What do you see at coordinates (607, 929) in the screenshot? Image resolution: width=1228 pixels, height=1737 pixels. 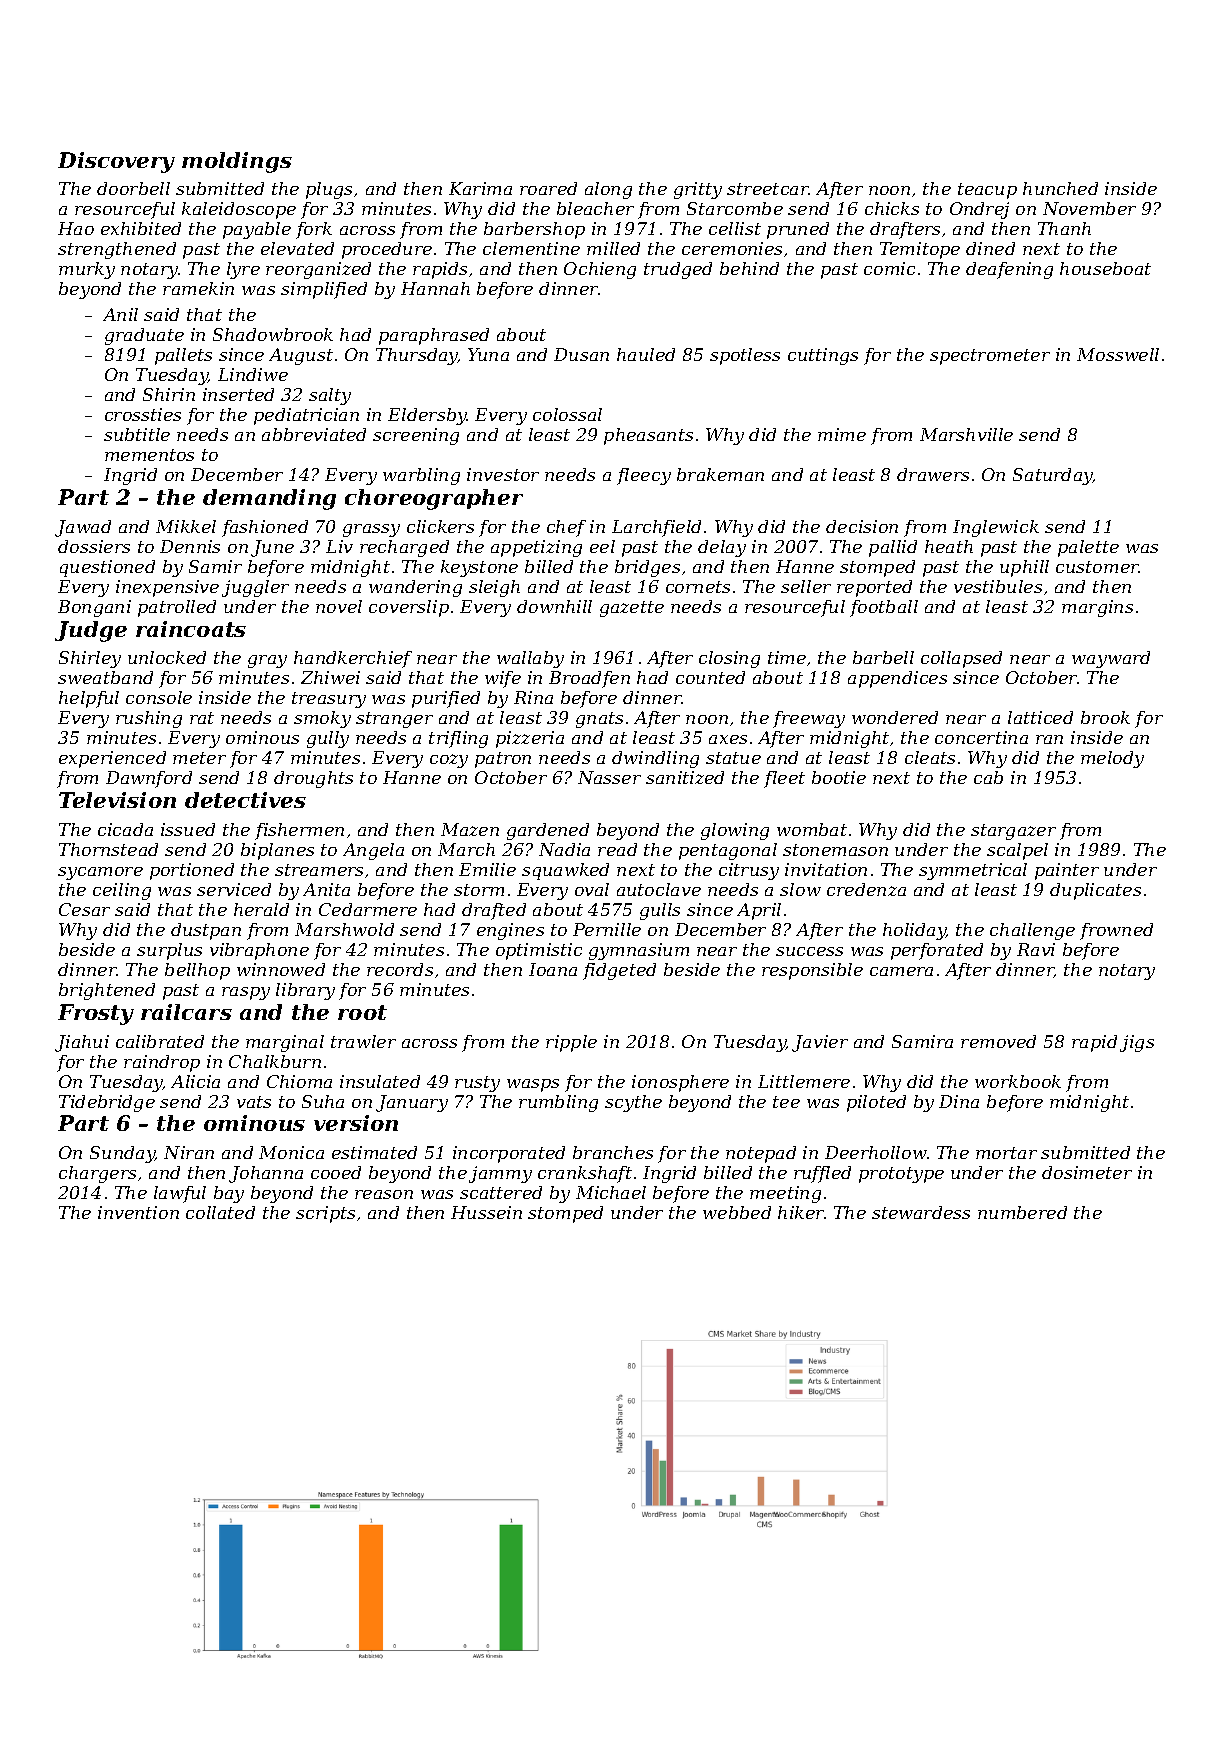 I see `Pernille` at bounding box center [607, 929].
